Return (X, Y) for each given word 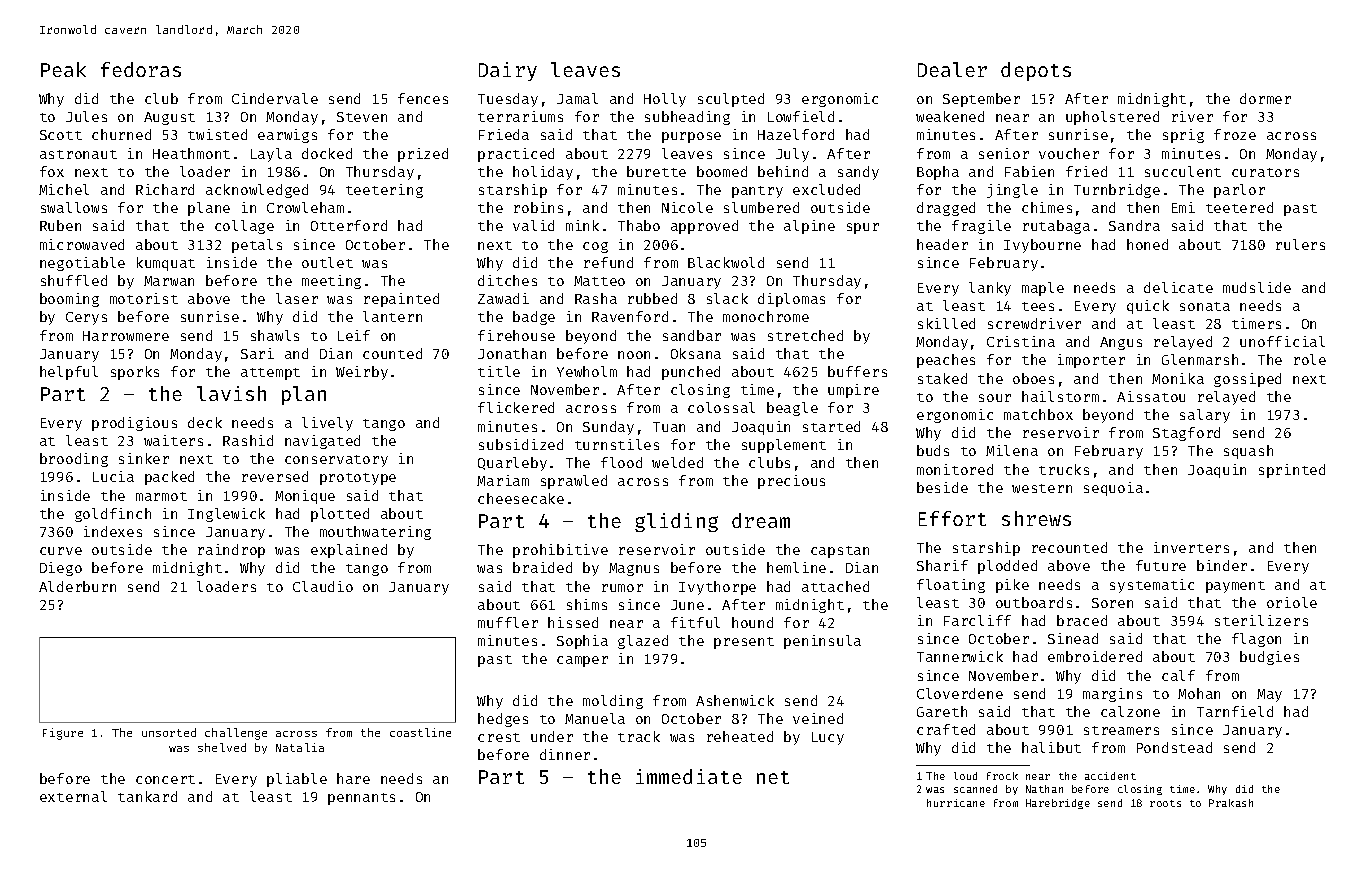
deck (205, 422)
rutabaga (1056, 227)
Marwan (169, 281)
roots (1165, 803)
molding (613, 702)
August (169, 118)
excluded (826, 189)
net (773, 777)
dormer (1265, 98)
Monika (1178, 378)
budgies (1269, 658)
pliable (297, 780)
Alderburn (77, 586)
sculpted (731, 100)
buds (933, 450)
